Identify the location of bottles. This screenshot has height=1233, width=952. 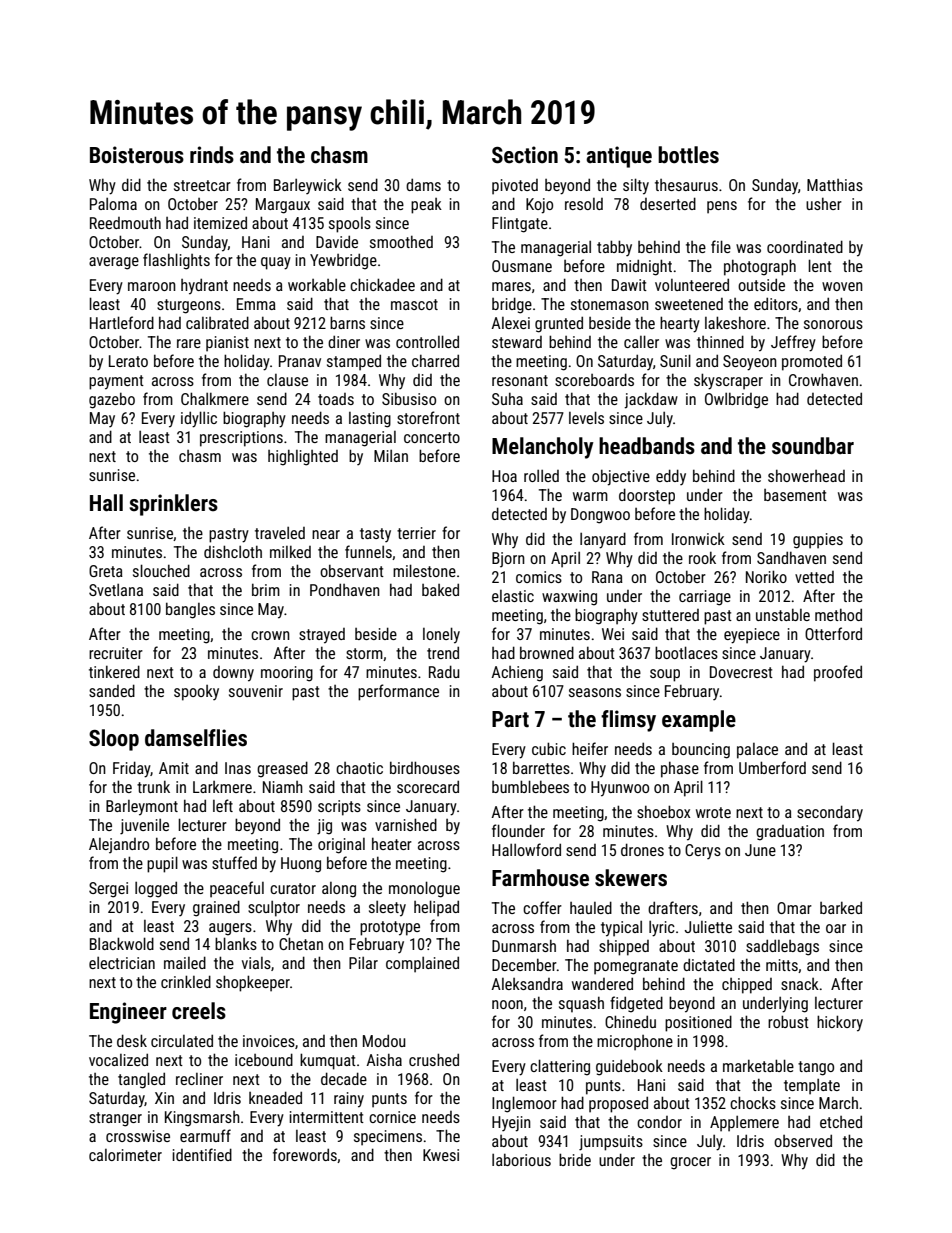
(688, 155).
